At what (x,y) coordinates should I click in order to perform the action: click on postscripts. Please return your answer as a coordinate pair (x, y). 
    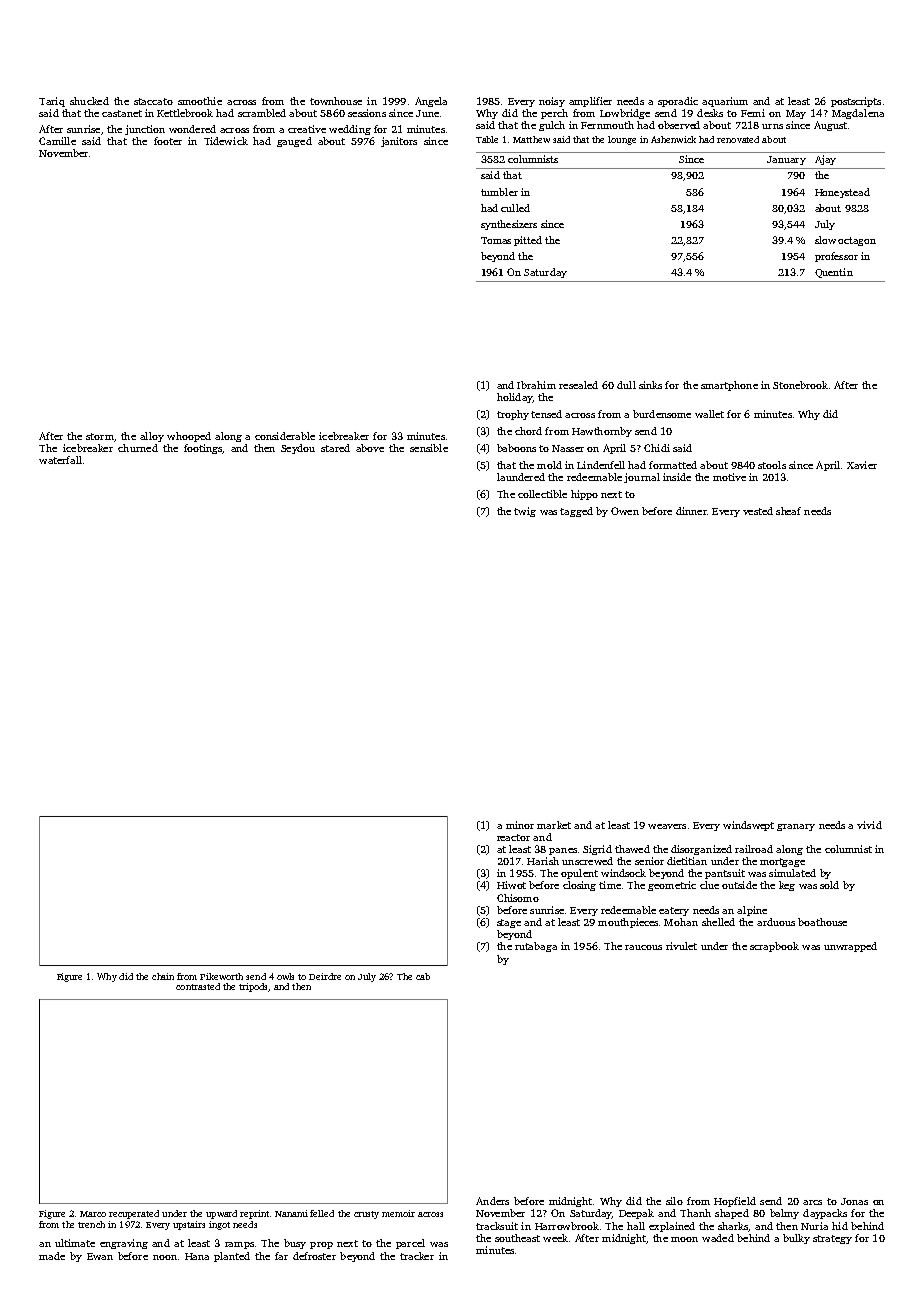
    Looking at the image, I should click on (856, 102).
